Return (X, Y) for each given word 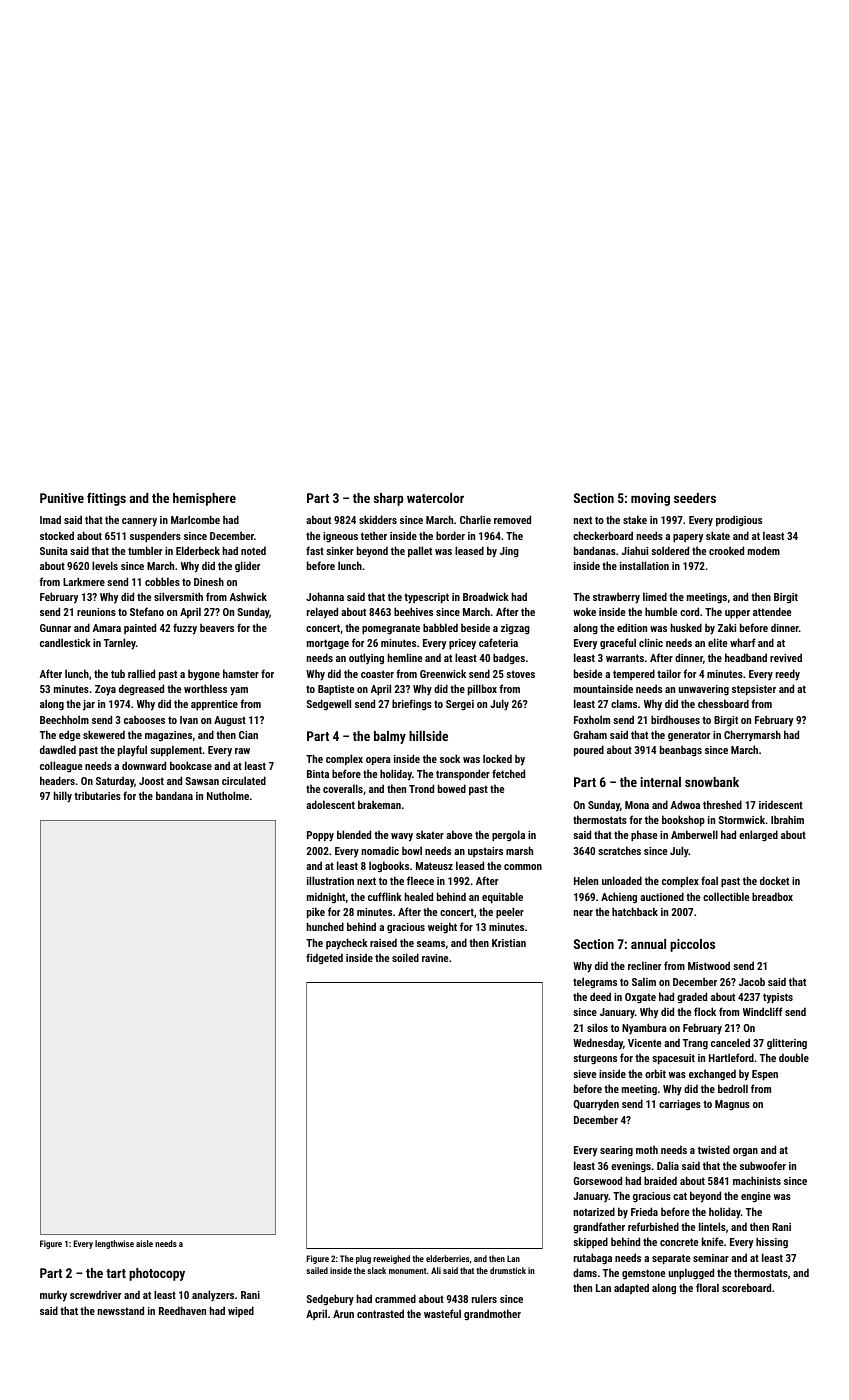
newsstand (121, 1310)
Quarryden (596, 1105)
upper (737, 614)
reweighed (391, 1259)
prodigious (739, 521)
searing (616, 1151)
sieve (584, 1074)
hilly (63, 797)
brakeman (379, 804)
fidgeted (324, 959)
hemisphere (204, 499)
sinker (340, 550)
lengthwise (114, 1244)
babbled (440, 627)
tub (118, 673)
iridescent (781, 804)
